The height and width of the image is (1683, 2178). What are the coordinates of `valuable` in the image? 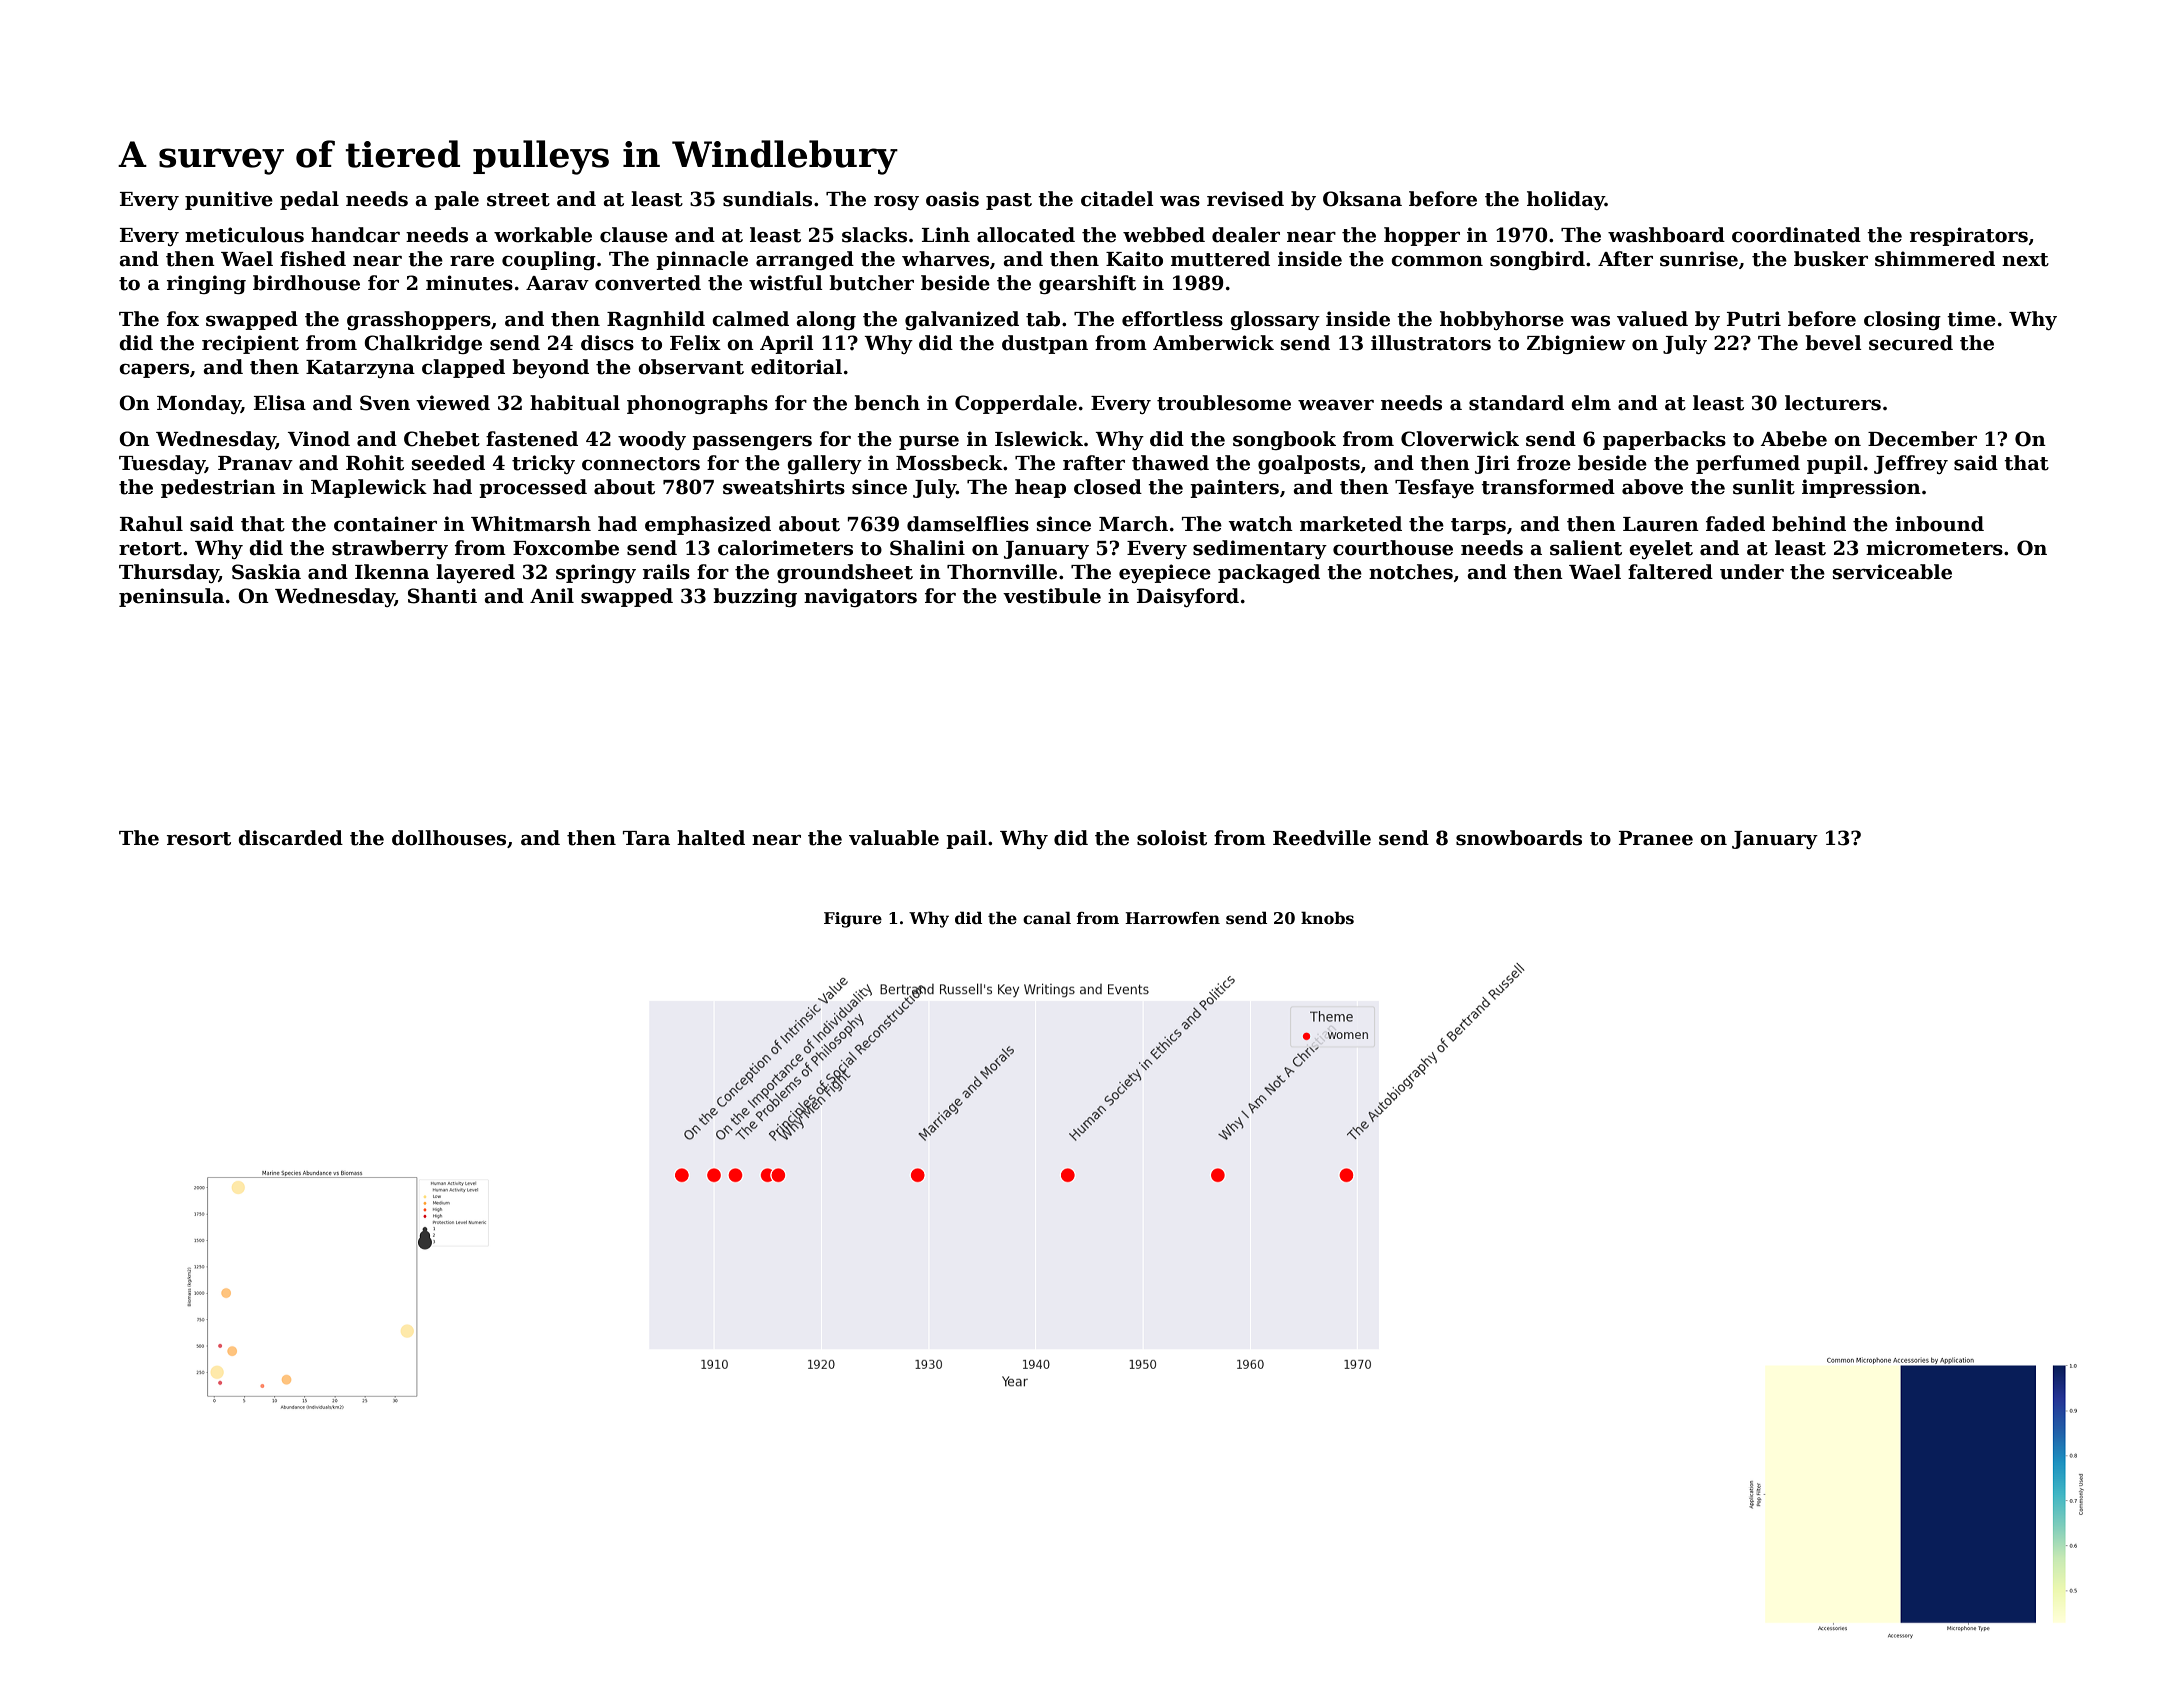 It's located at (894, 838).
